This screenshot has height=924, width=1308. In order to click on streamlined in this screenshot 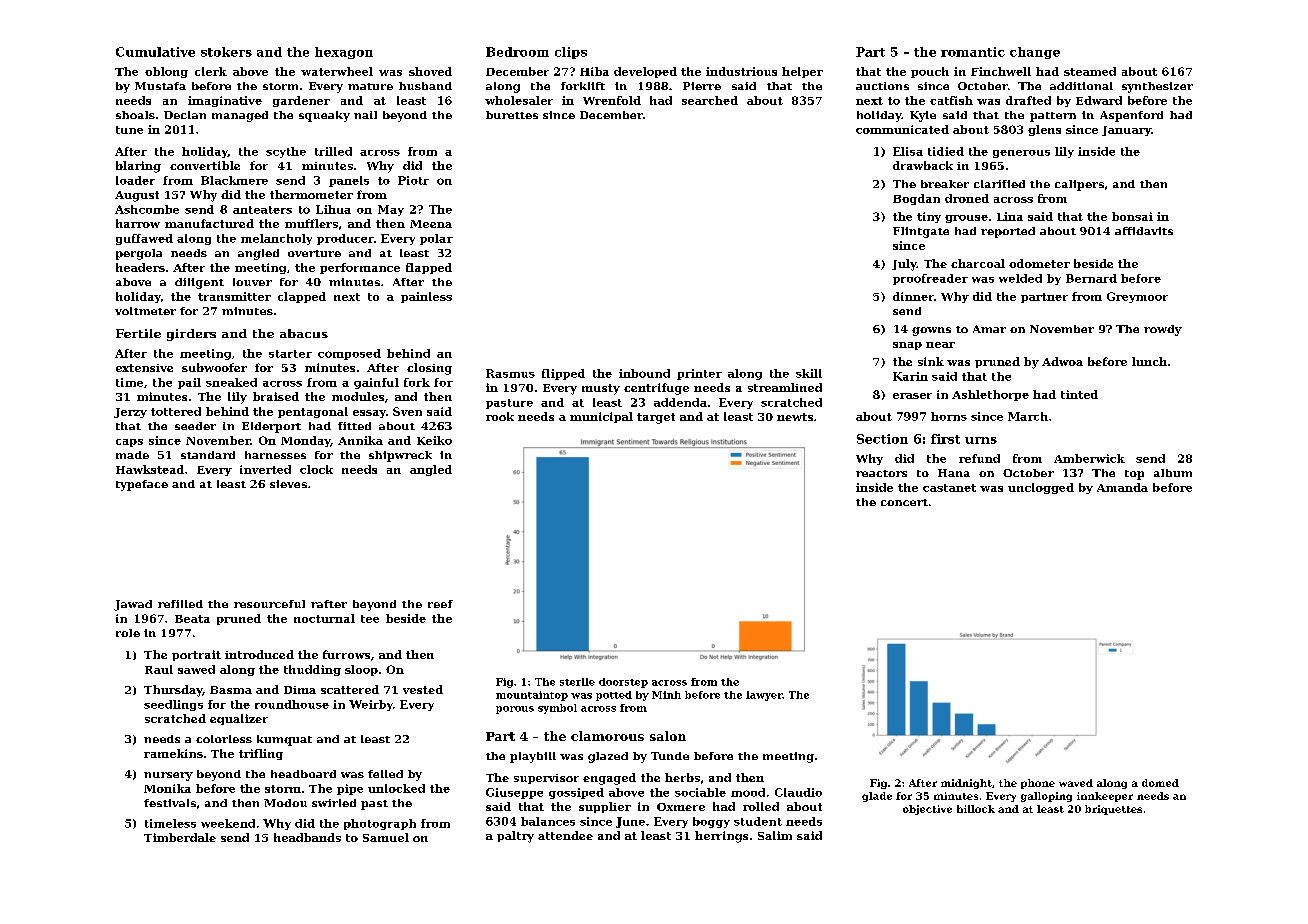, I will do `click(785, 387)`.
